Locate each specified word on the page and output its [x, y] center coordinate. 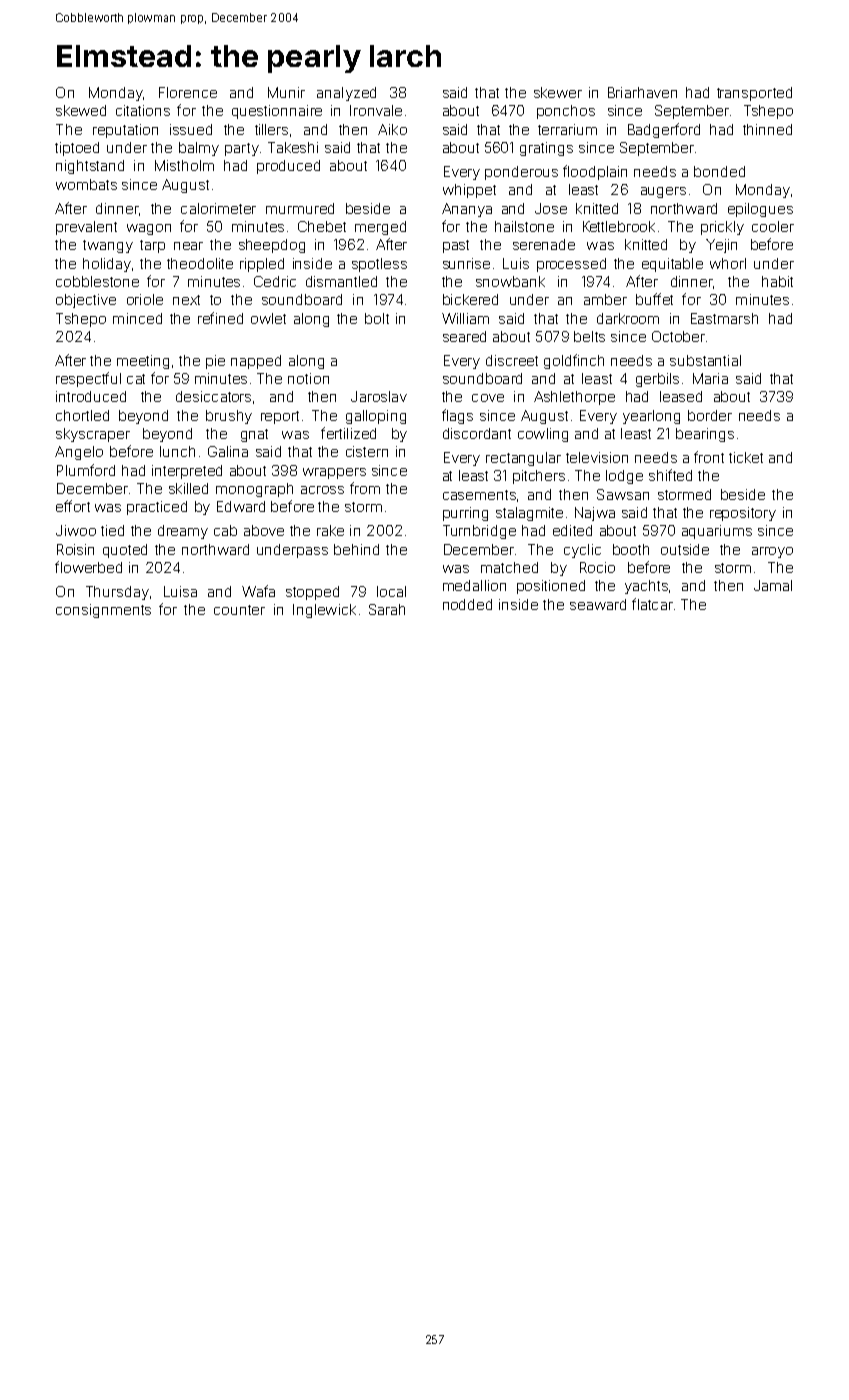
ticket [746, 457]
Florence [188, 92]
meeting [143, 362]
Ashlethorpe [574, 398]
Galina [228, 451]
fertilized [348, 433]
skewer [558, 92]
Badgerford [664, 130]
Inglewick [324, 611]
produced [288, 167]
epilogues [760, 210]
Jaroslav [379, 396]
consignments [103, 611]
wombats [86, 184]
